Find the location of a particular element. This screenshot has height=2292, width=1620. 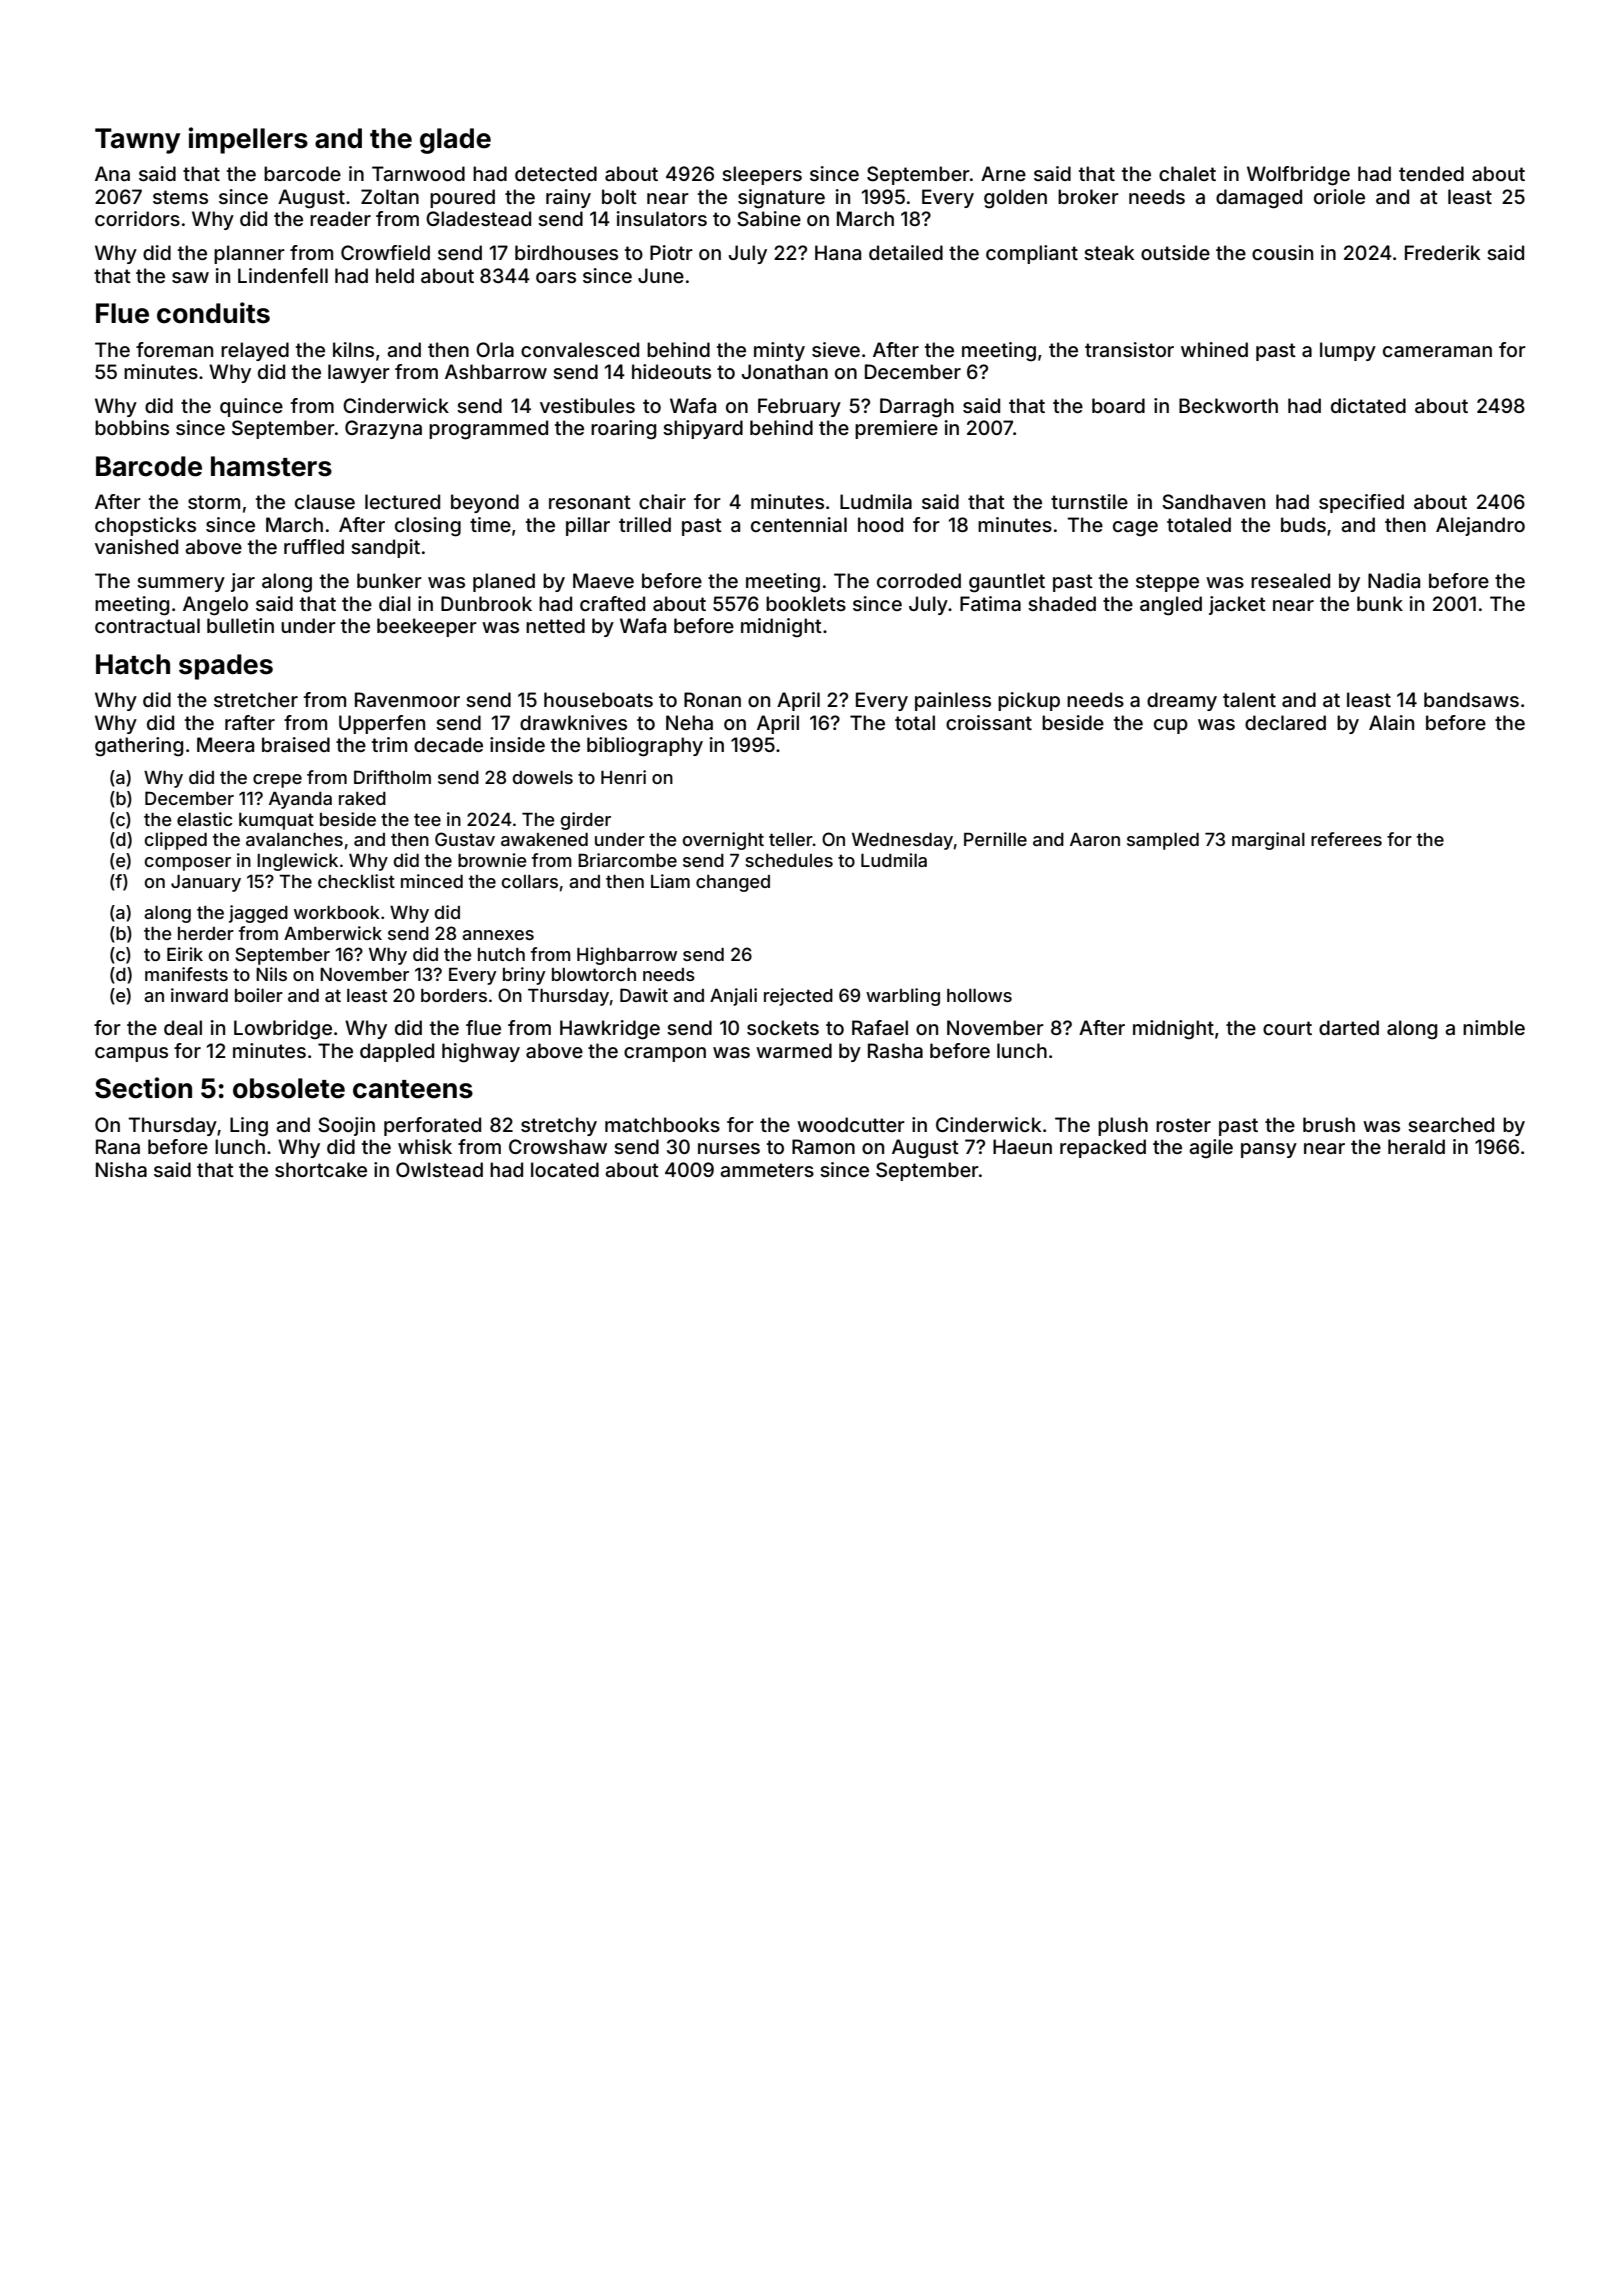

detected is located at coordinates (556, 173).
